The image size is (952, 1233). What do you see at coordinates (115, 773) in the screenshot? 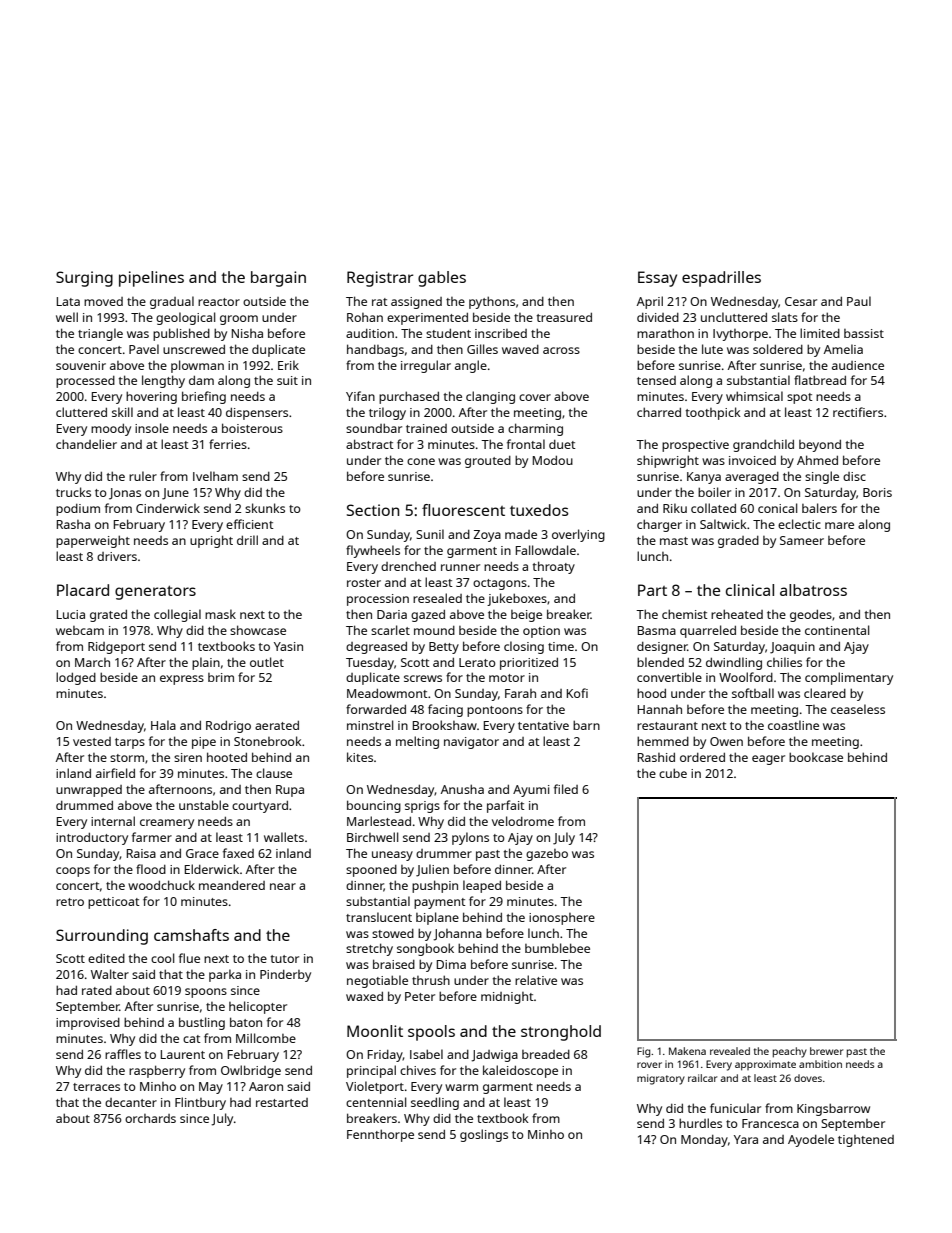
I see `airfield` at bounding box center [115, 773].
